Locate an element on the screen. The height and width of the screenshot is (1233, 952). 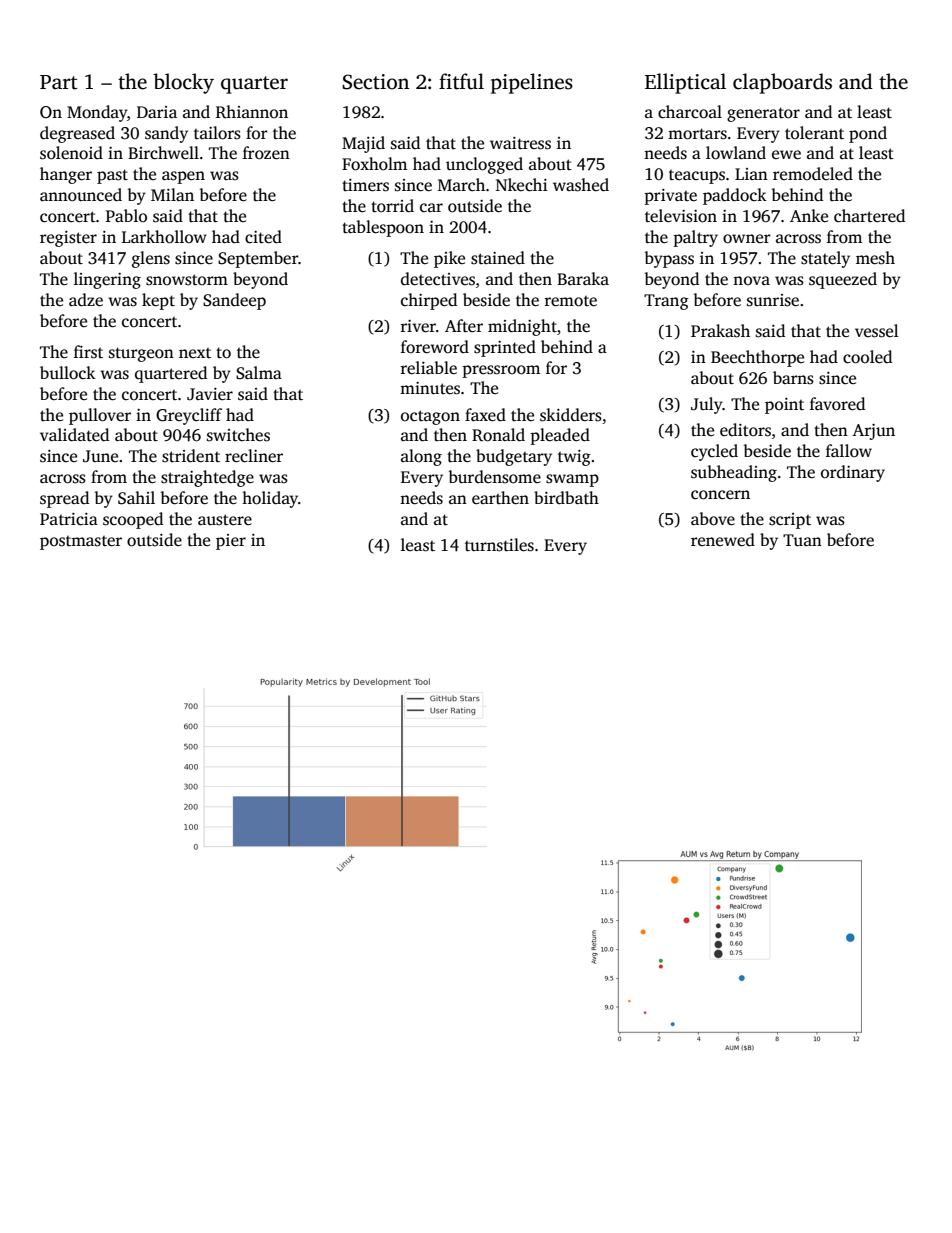
turnstiles is located at coordinates (499, 545).
